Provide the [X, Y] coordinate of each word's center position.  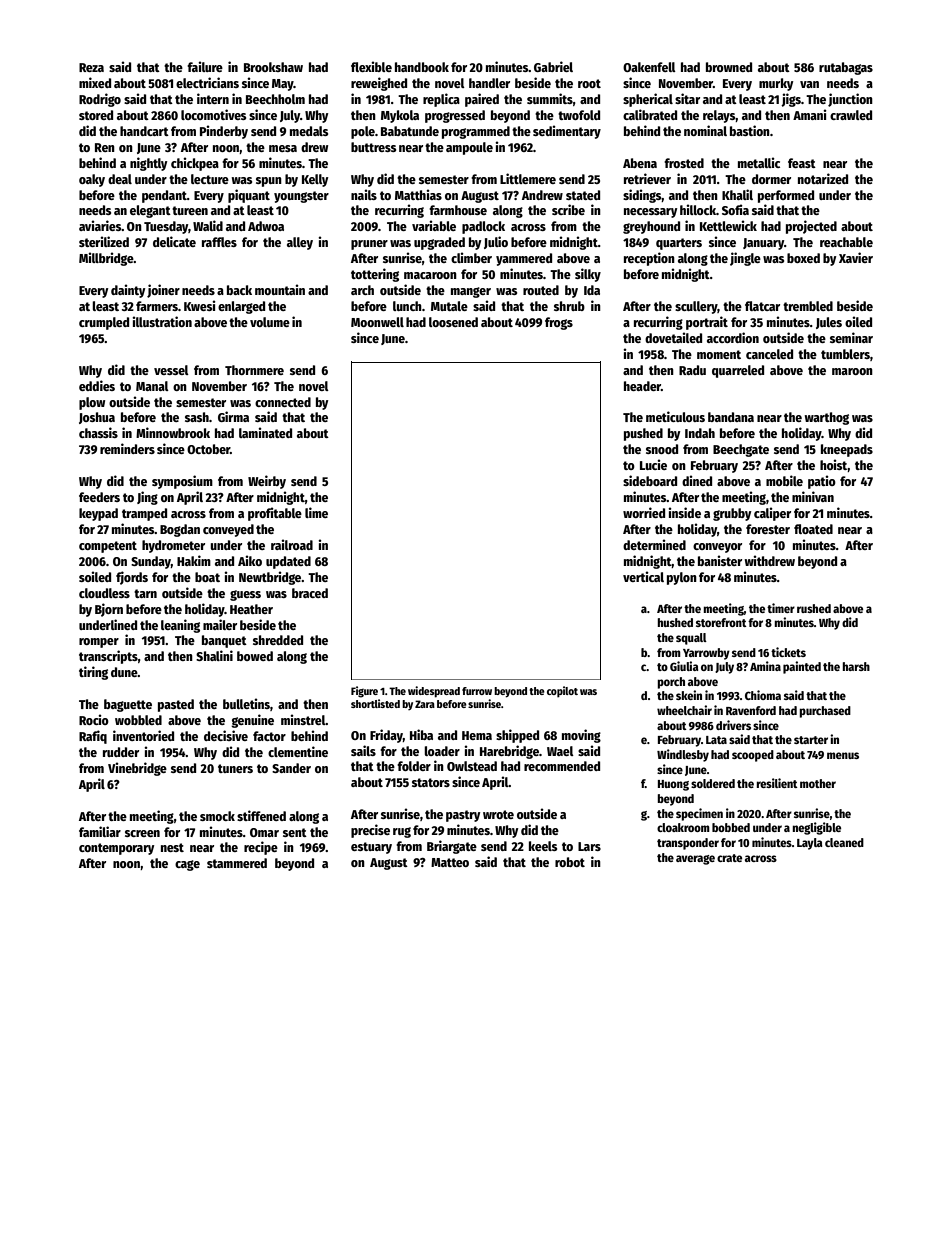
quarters [679, 244]
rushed [814, 608]
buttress [373, 147]
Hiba [421, 734]
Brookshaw [273, 67]
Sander [291, 768]
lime [316, 512]
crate [729, 858]
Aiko [250, 560]
